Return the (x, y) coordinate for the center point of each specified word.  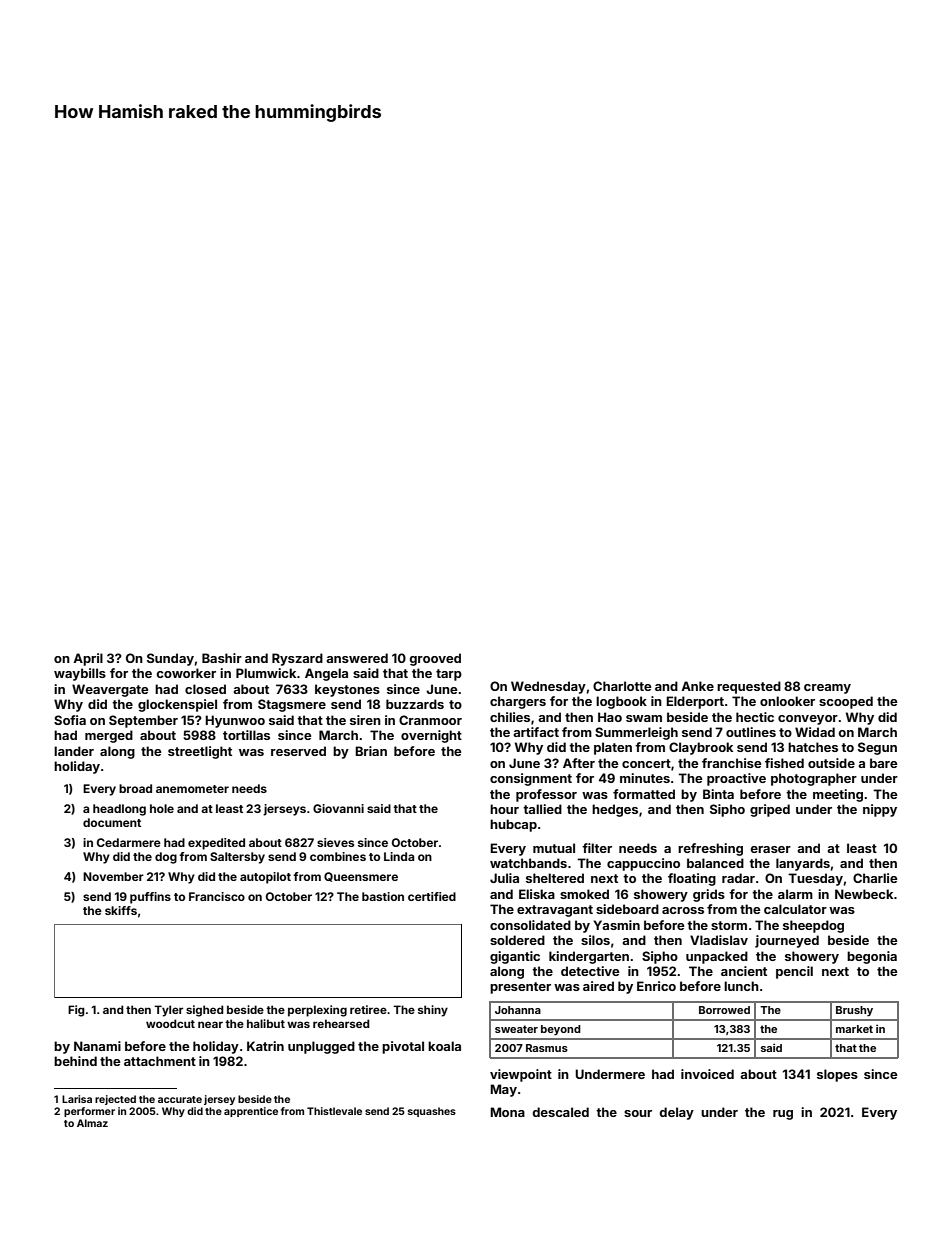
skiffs (121, 910)
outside (831, 763)
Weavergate (110, 690)
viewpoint (521, 1075)
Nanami (97, 1046)
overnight (431, 736)
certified (432, 896)
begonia (872, 957)
